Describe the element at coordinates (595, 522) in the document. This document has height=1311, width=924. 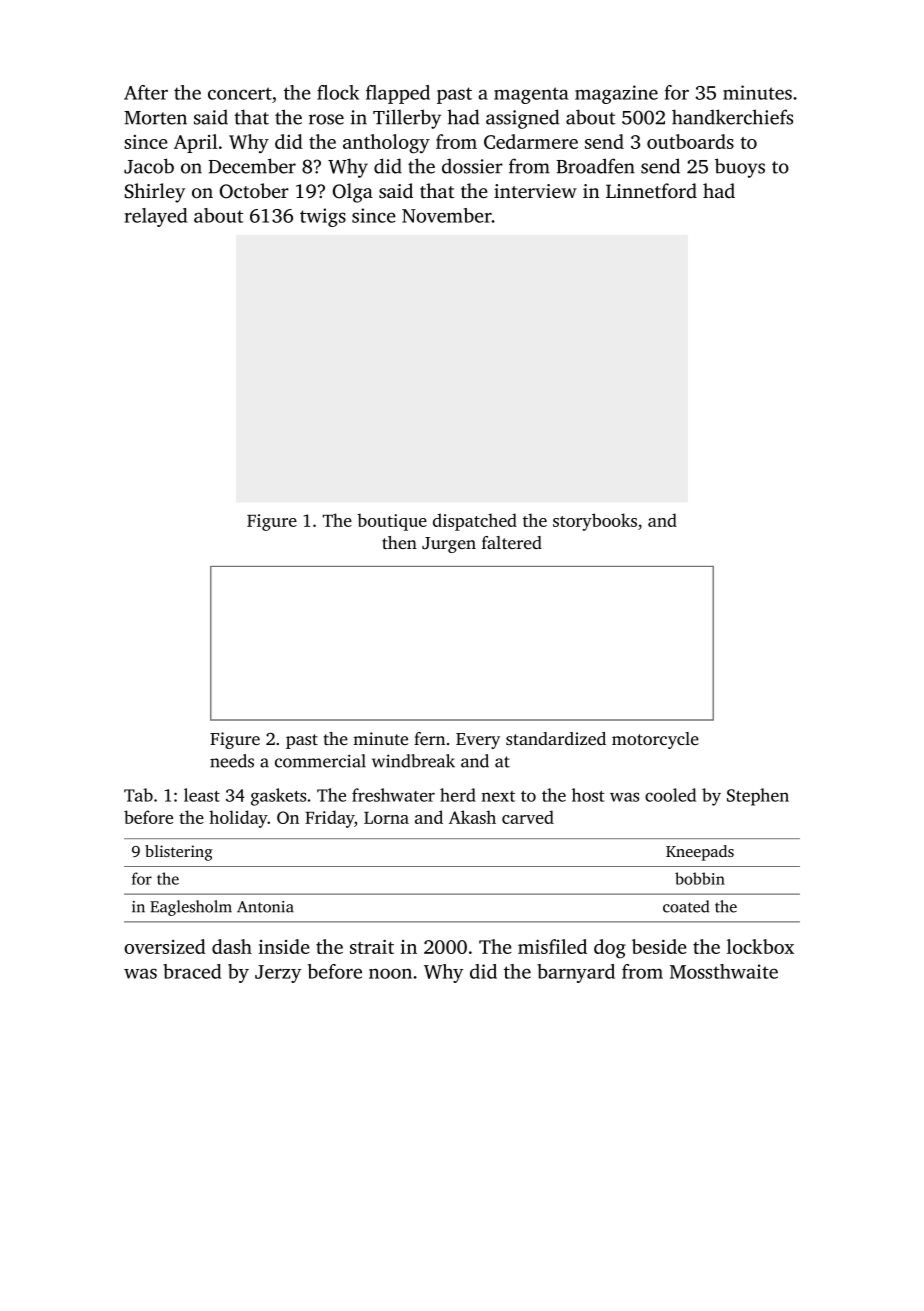
I see `storybooks` at that location.
